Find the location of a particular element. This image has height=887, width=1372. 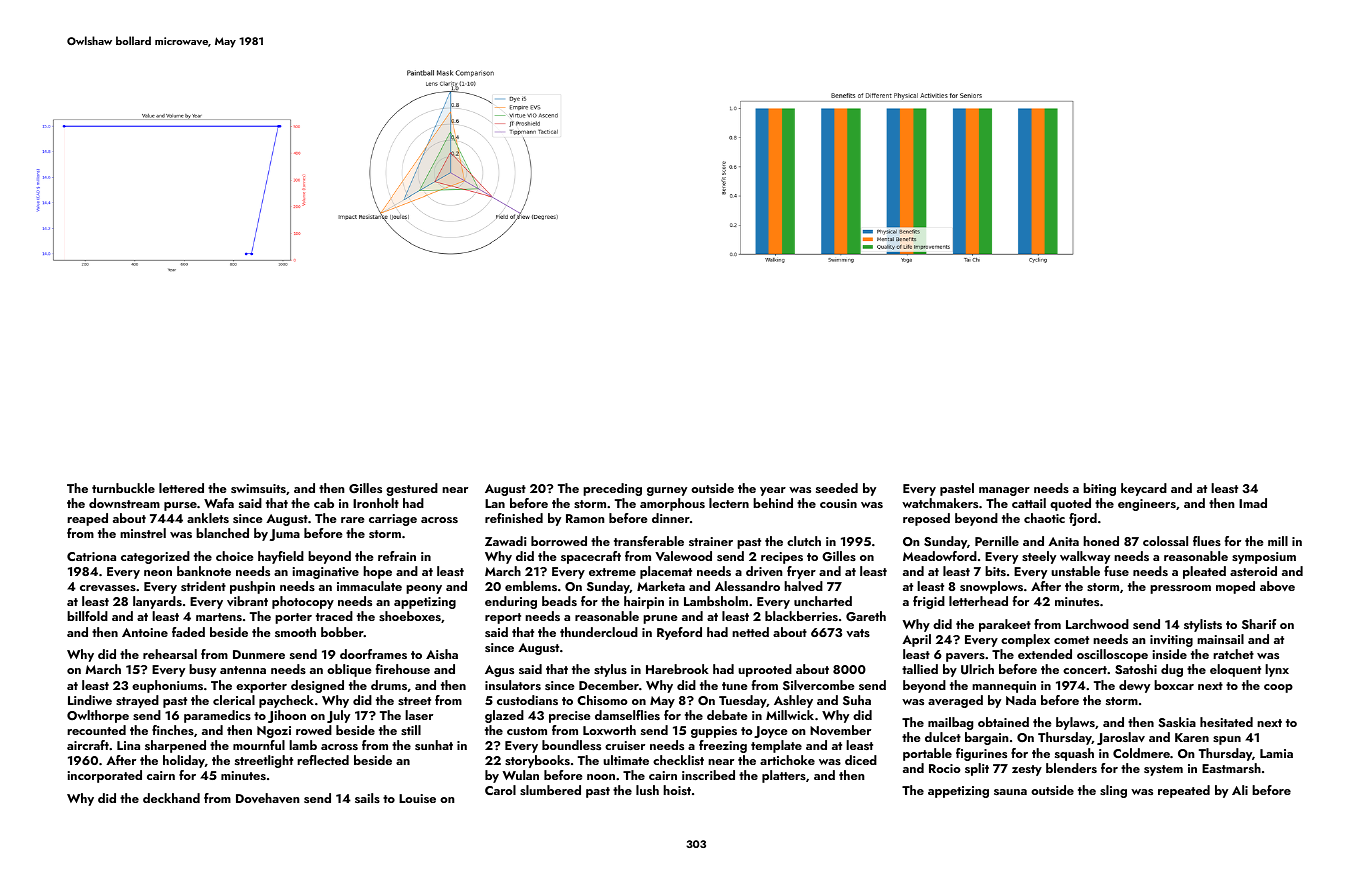

stylus is located at coordinates (610, 670).
